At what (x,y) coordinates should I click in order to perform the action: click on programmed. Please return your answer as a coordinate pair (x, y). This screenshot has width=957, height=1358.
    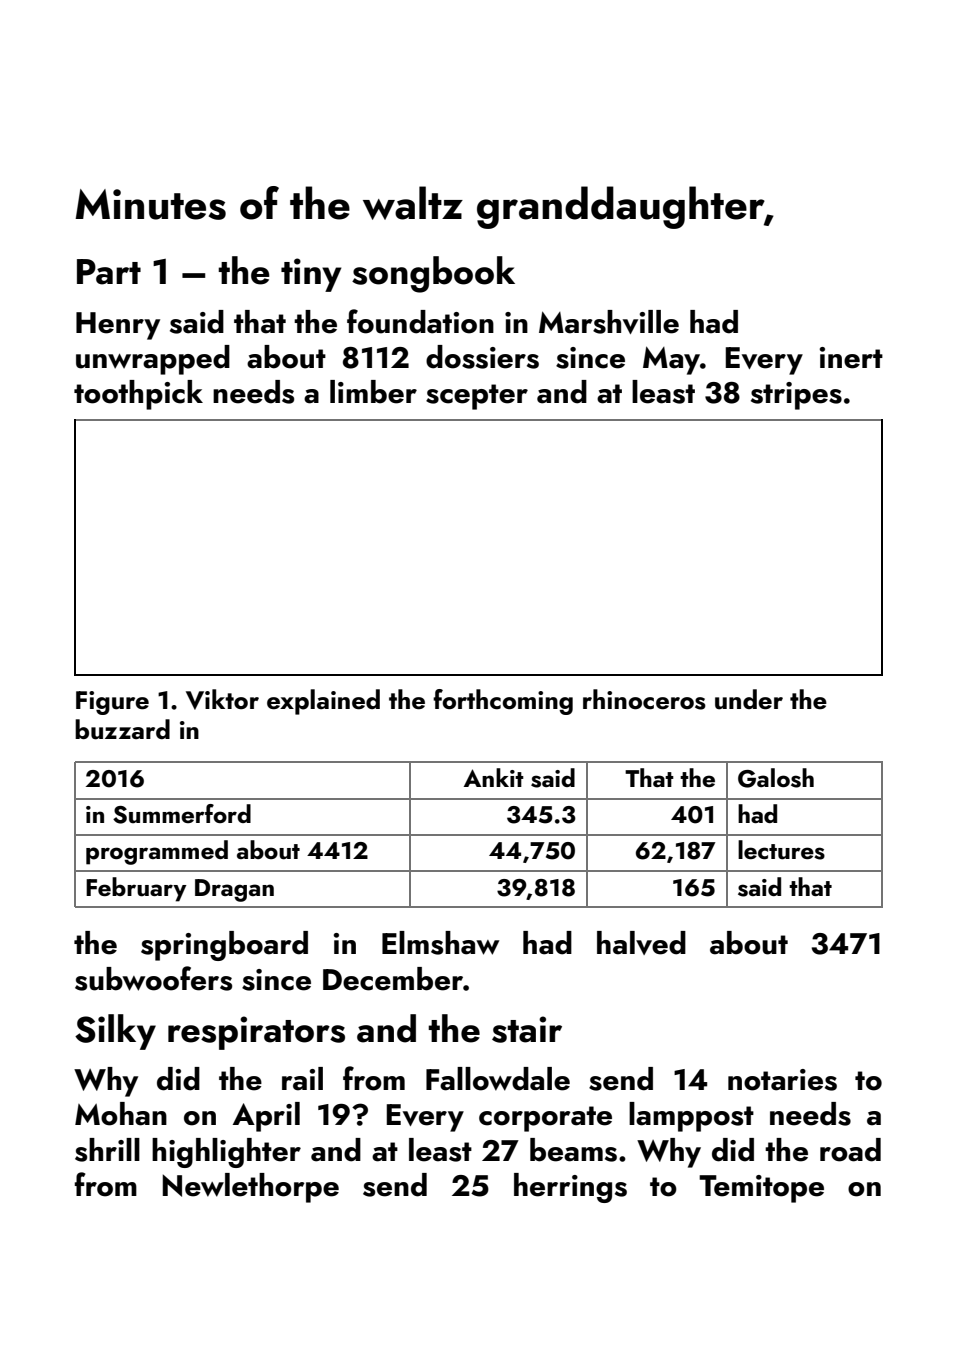
    Looking at the image, I should click on (157, 852).
